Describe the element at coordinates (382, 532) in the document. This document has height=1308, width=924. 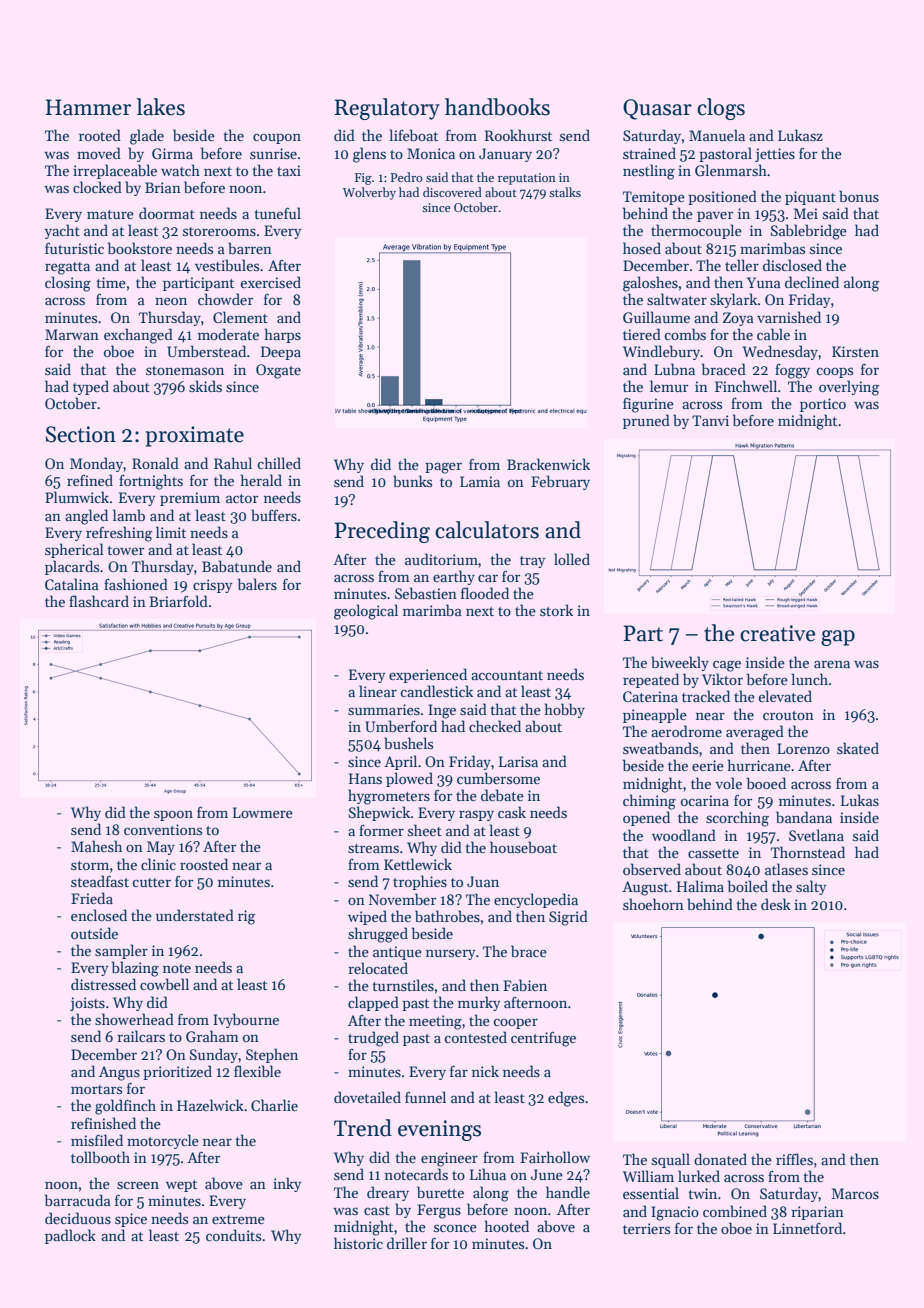
I see `Preceding` at that location.
